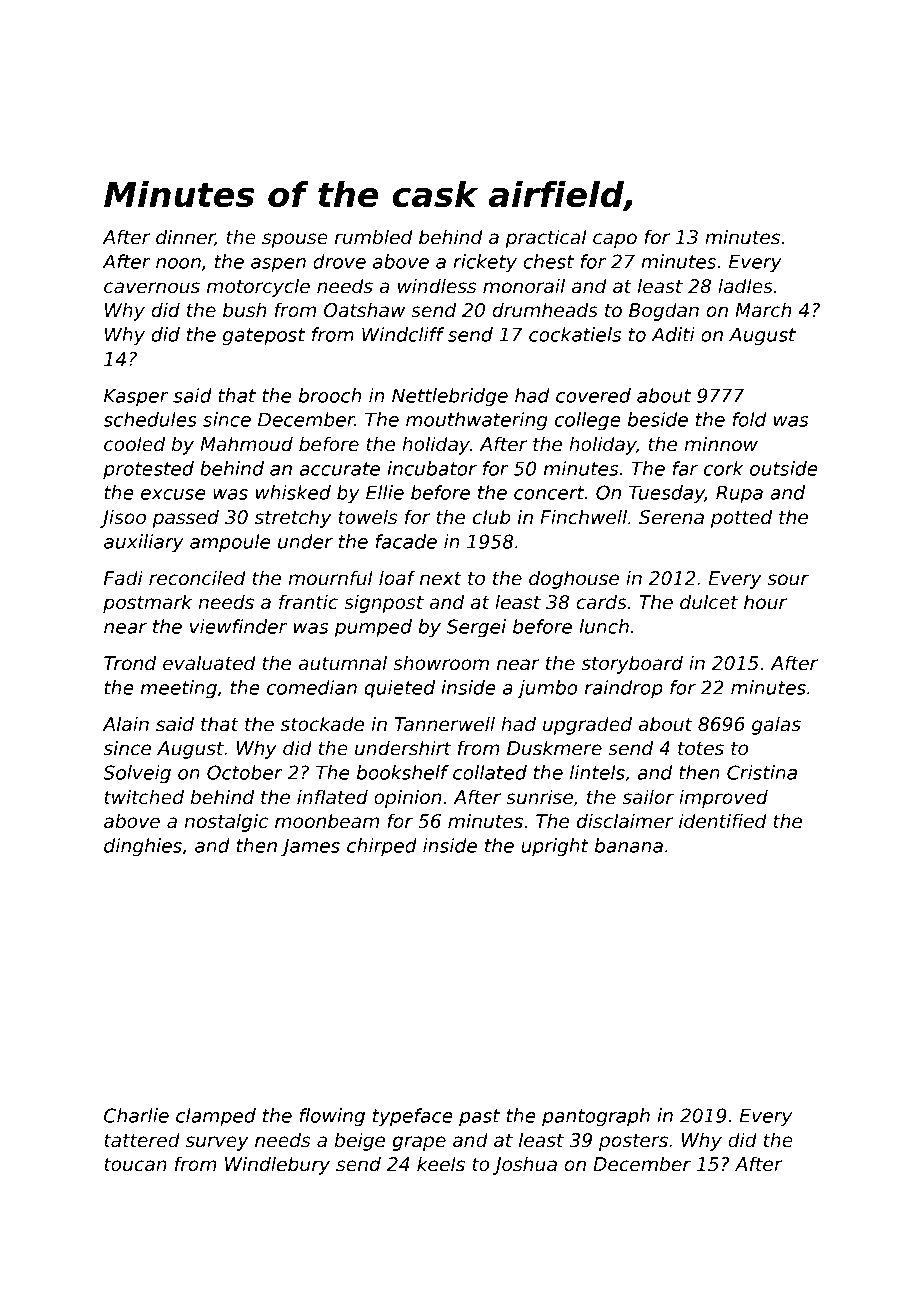  What do you see at coordinates (374, 237) in the image?
I see `rumbled` at bounding box center [374, 237].
